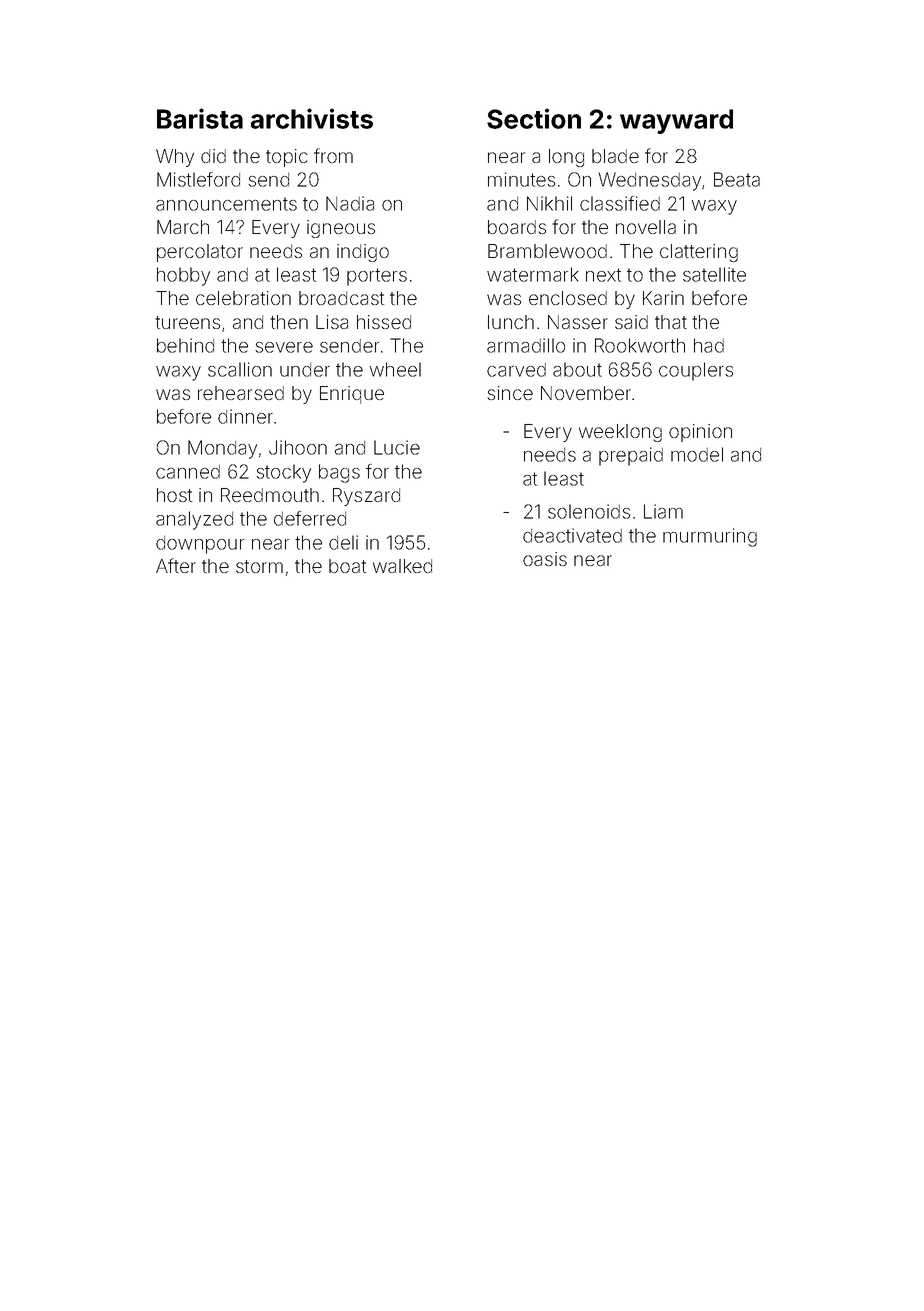 The height and width of the screenshot is (1311, 924). Describe the element at coordinates (510, 393) in the screenshot. I see `since` at that location.
